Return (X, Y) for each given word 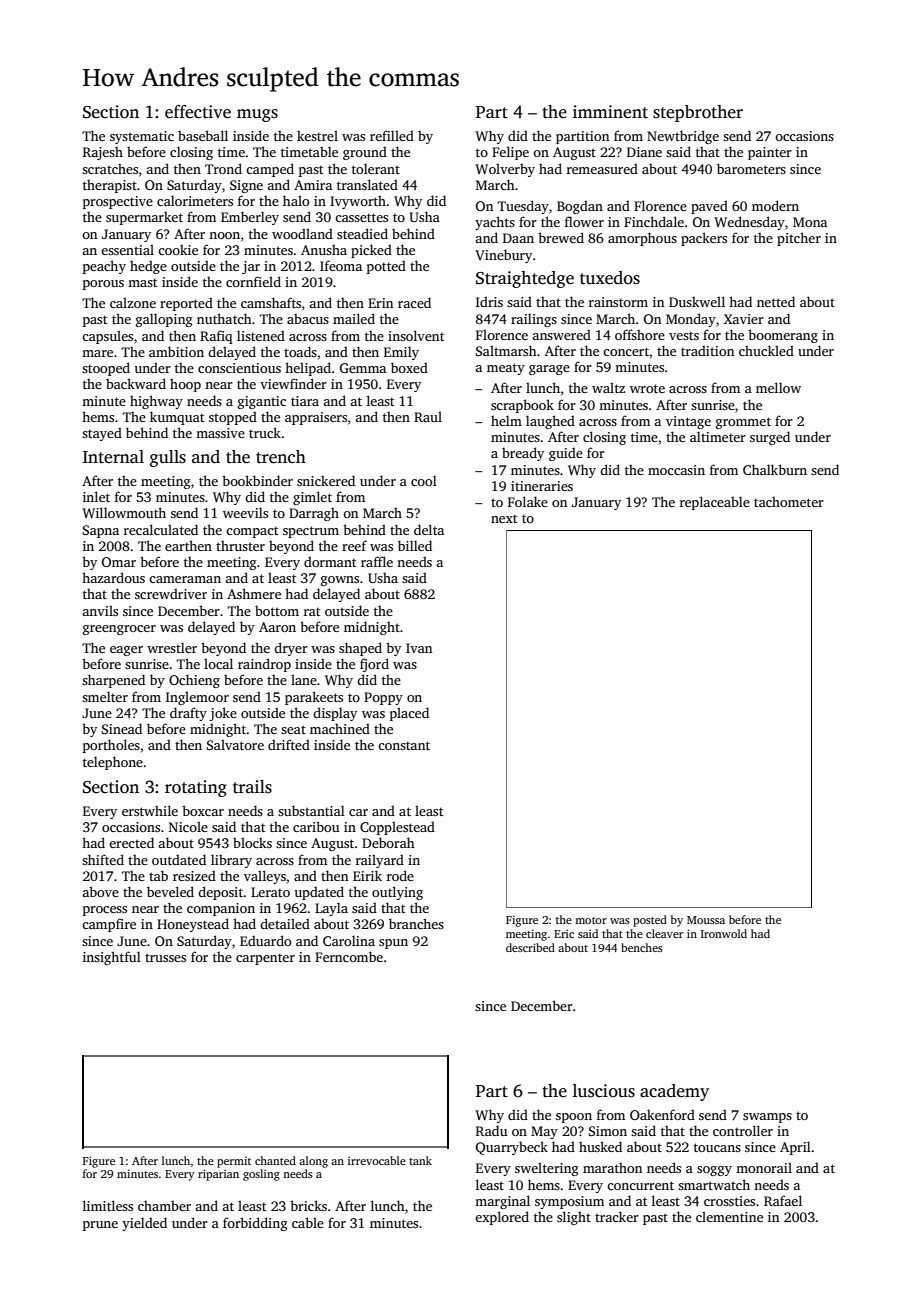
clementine (729, 1216)
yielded (144, 1224)
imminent (610, 112)
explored (502, 1218)
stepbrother (698, 113)
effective (198, 112)
